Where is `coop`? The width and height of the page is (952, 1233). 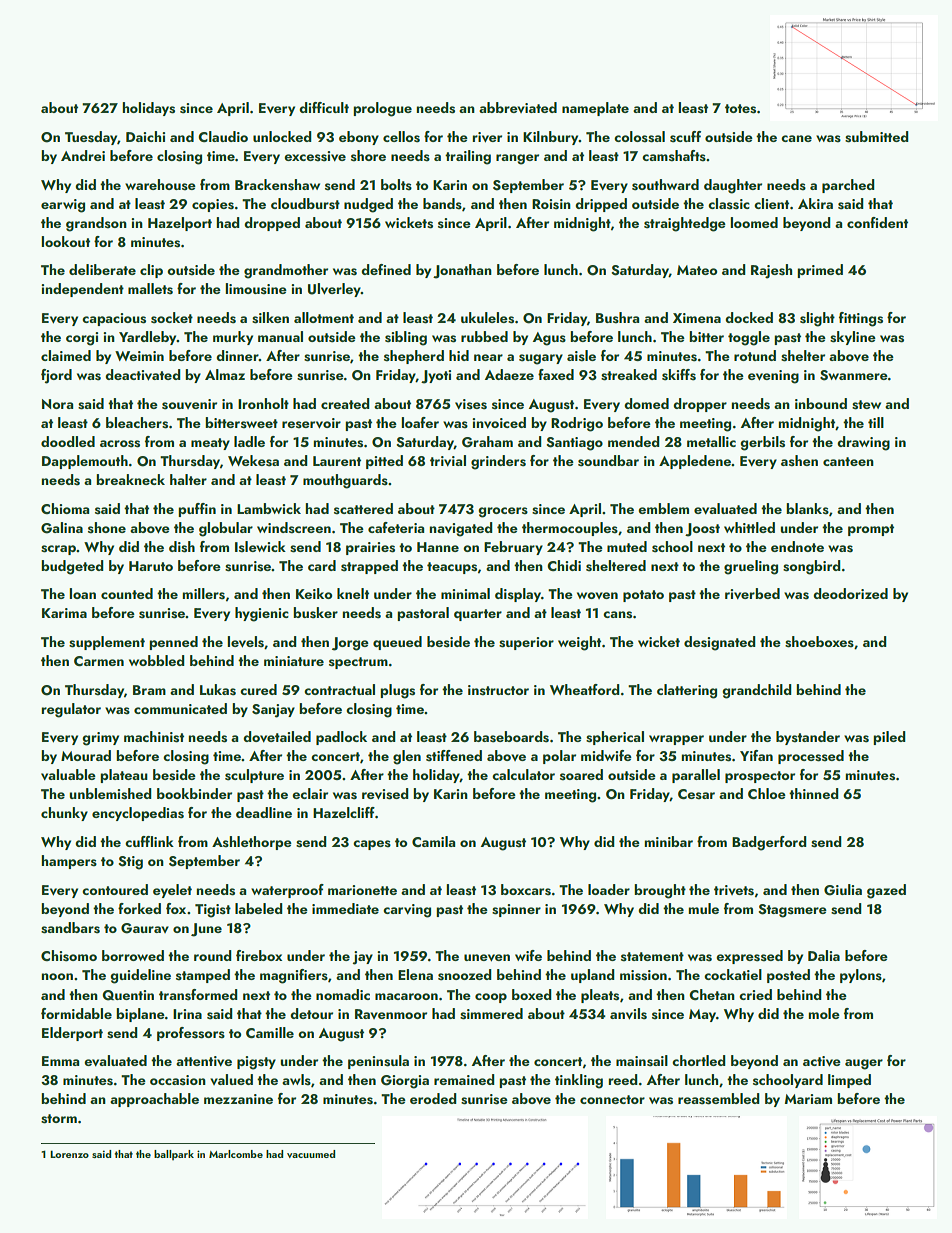 coop is located at coordinates (491, 998).
